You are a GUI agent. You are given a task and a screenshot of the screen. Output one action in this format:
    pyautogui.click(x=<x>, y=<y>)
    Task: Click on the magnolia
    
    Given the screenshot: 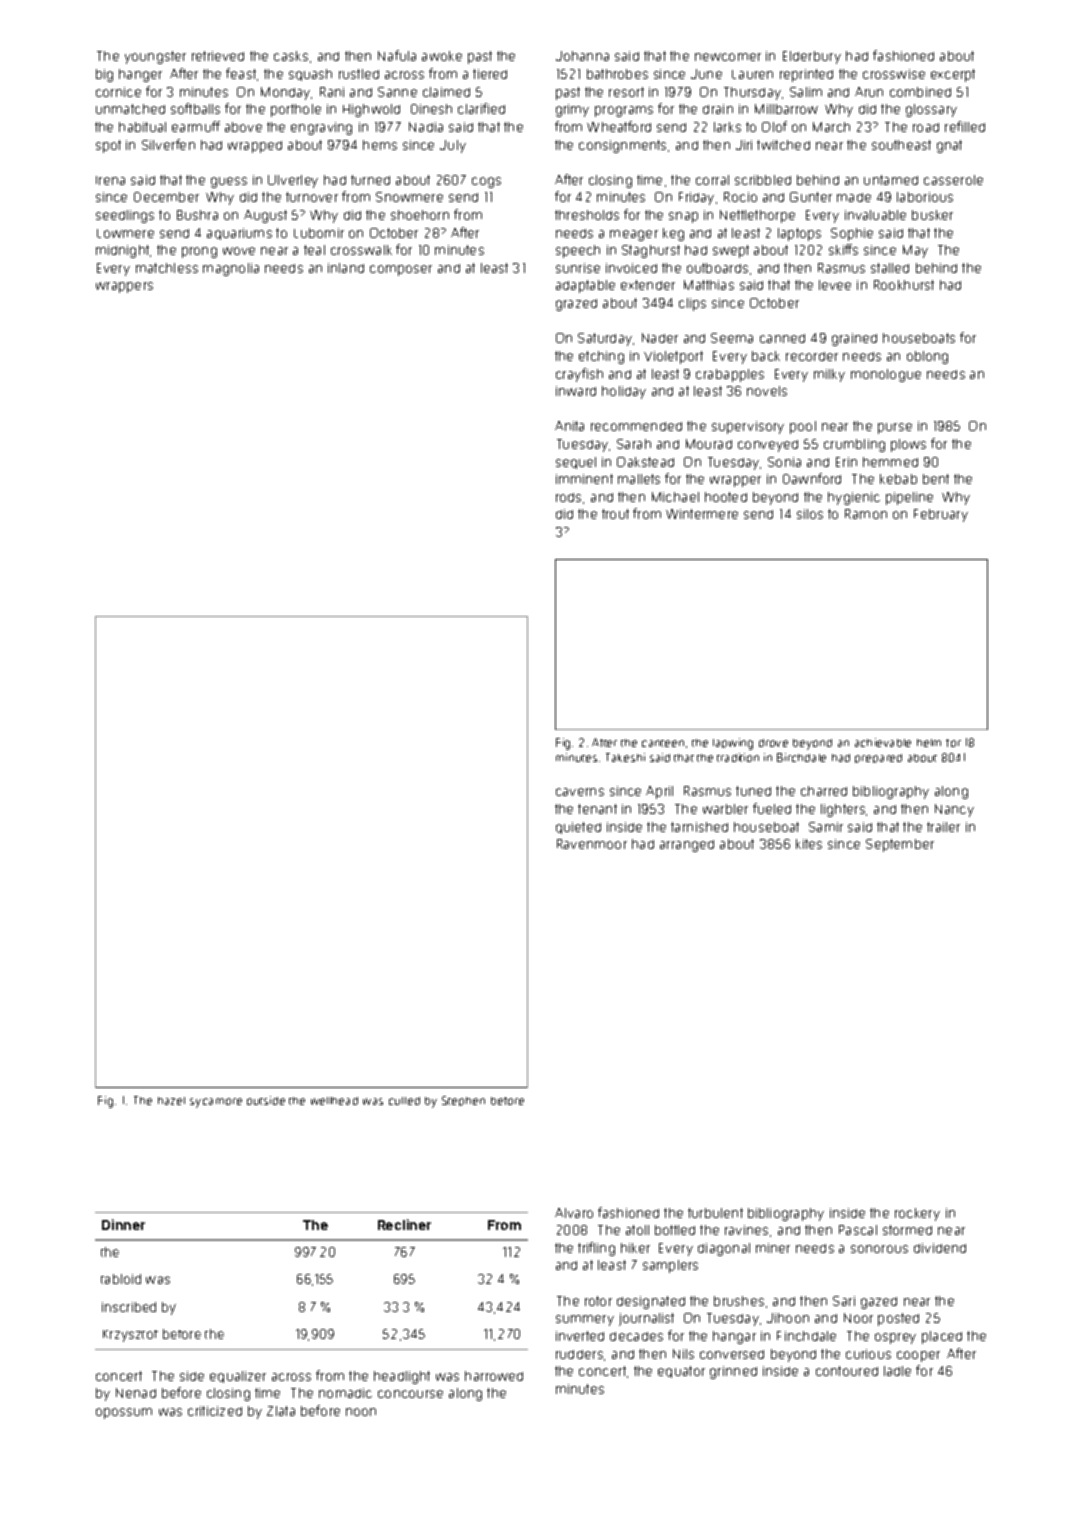 What is the action you would take?
    pyautogui.click(x=231, y=269)
